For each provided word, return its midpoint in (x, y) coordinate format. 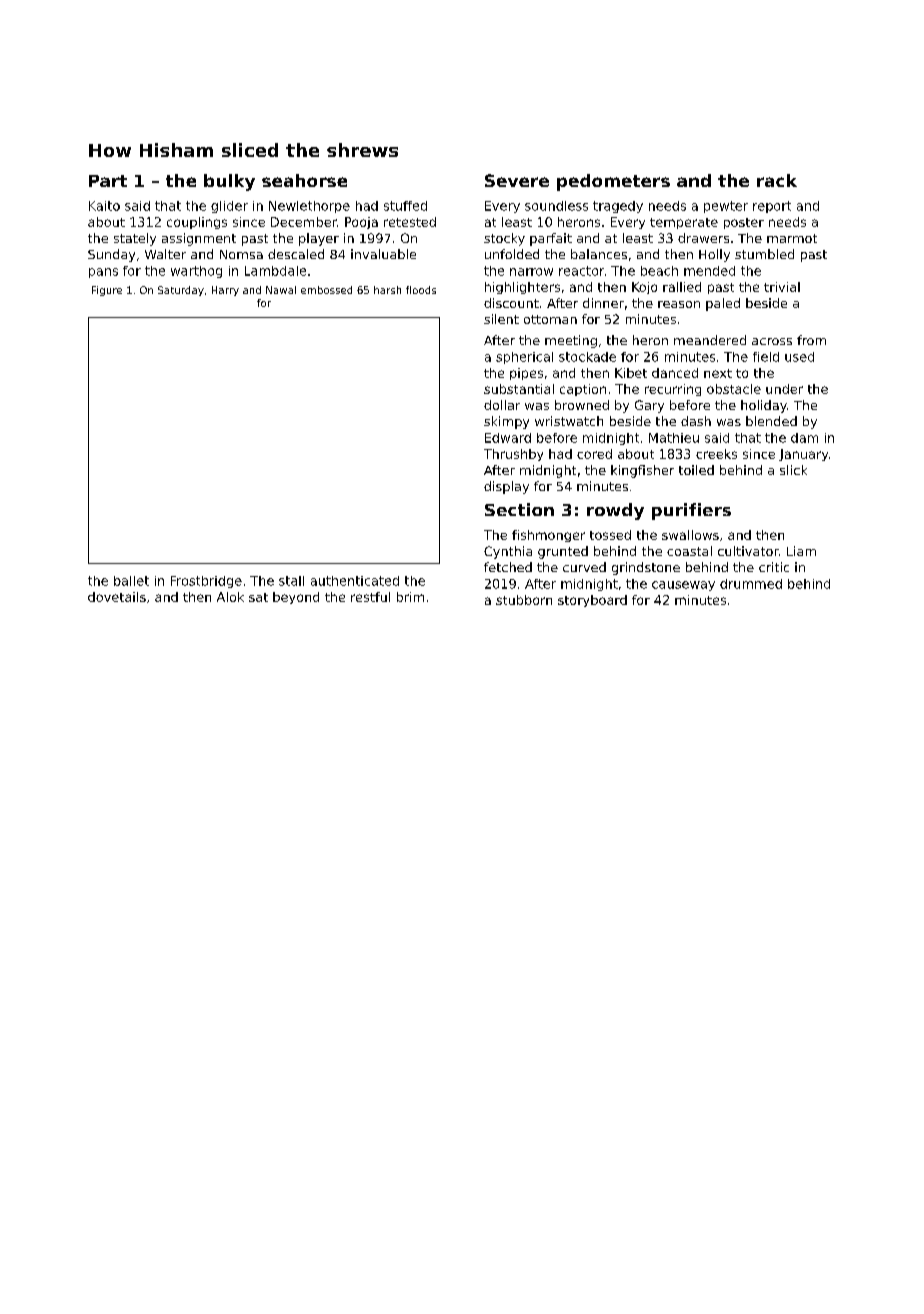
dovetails (117, 597)
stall (291, 581)
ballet (131, 581)
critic (774, 567)
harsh (387, 290)
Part (108, 181)
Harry (225, 291)
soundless (556, 206)
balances (599, 254)
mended (709, 271)
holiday (764, 406)
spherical (524, 358)
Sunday (111, 255)
